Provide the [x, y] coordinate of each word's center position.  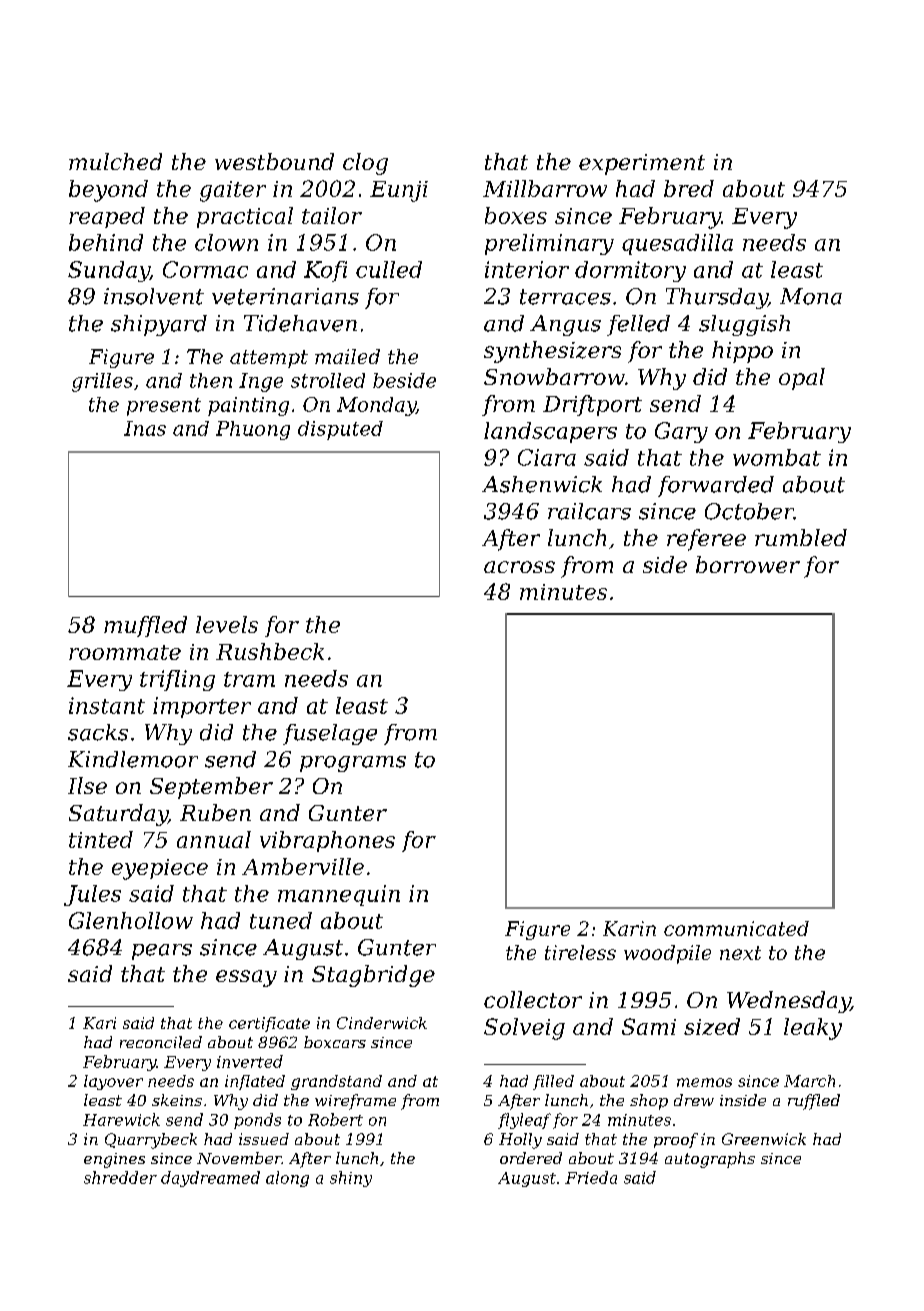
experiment [642, 164]
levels [227, 624]
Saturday [118, 815]
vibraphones [327, 841]
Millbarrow [545, 188]
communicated [736, 928]
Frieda [591, 1177]
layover [113, 1082]
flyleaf [524, 1121]
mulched [115, 161]
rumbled [801, 537]
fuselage [330, 734]
